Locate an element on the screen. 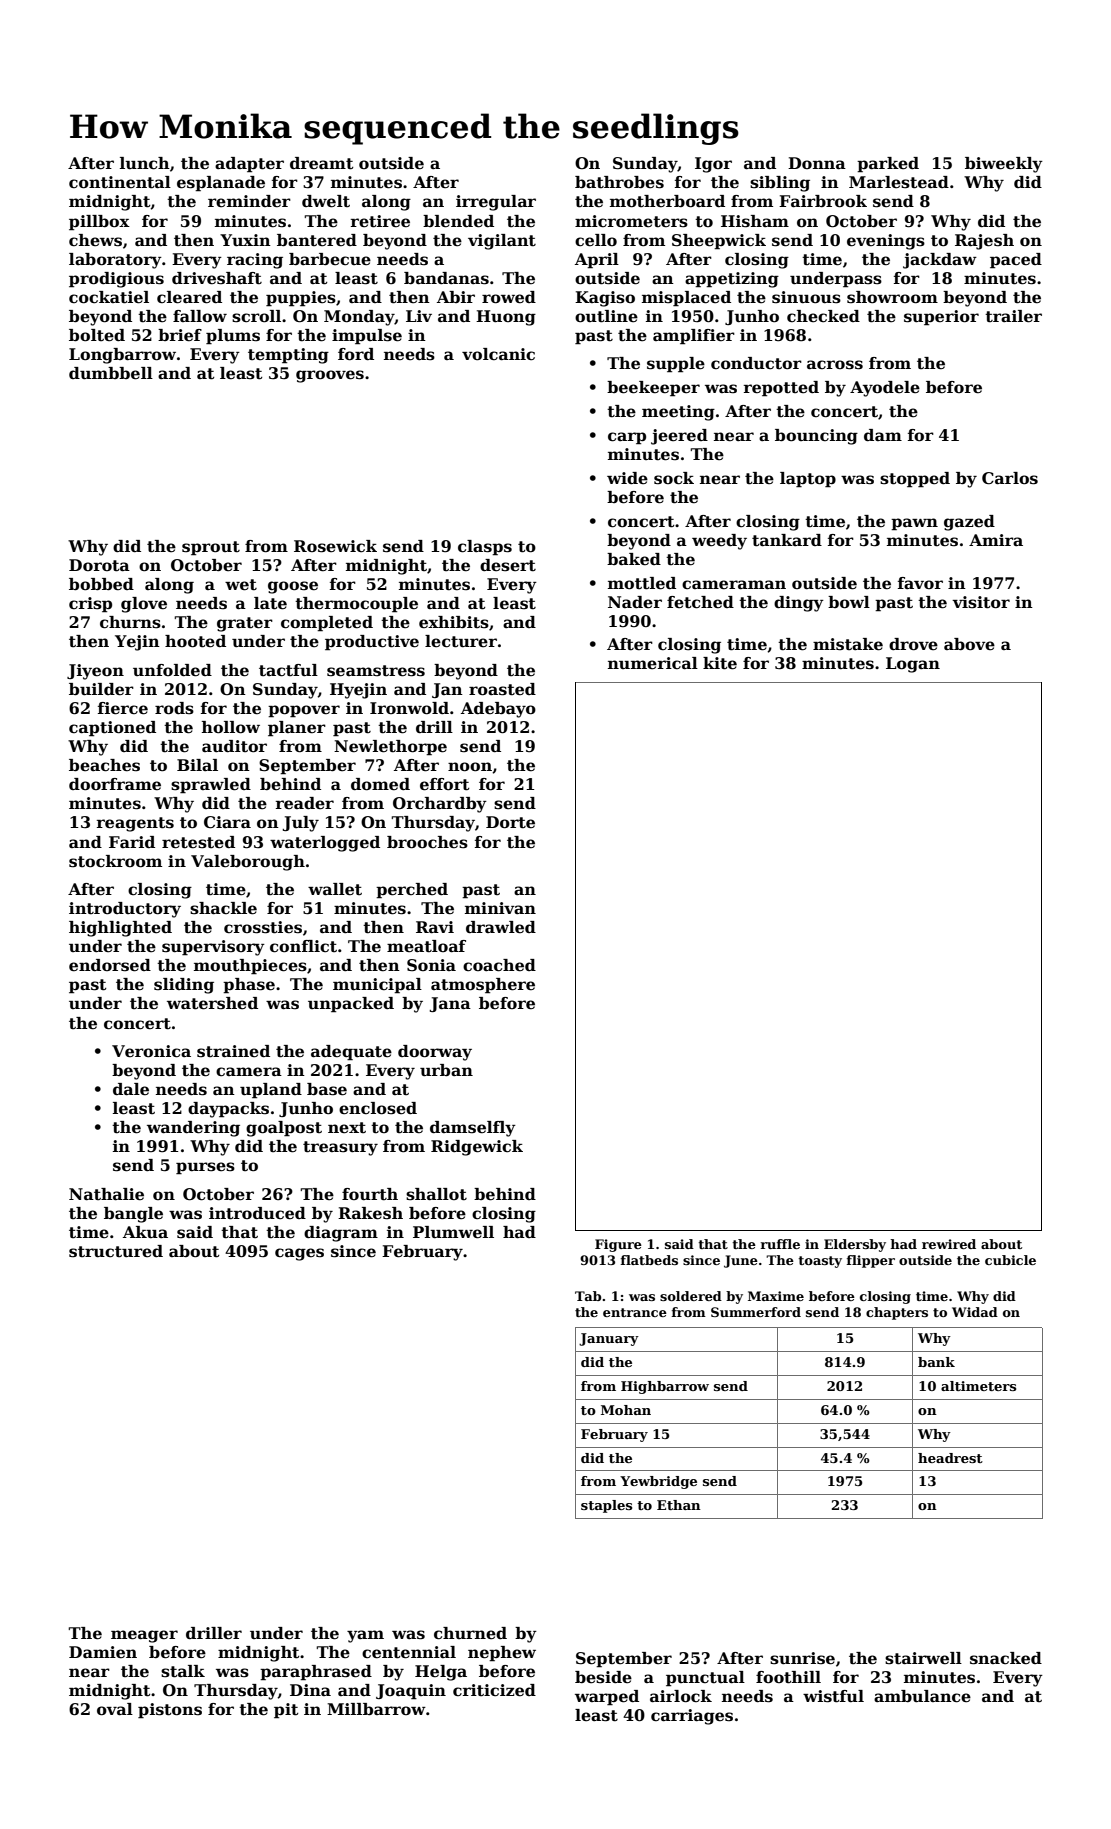 This screenshot has height=1829, width=1111. stopped is located at coordinates (915, 480).
